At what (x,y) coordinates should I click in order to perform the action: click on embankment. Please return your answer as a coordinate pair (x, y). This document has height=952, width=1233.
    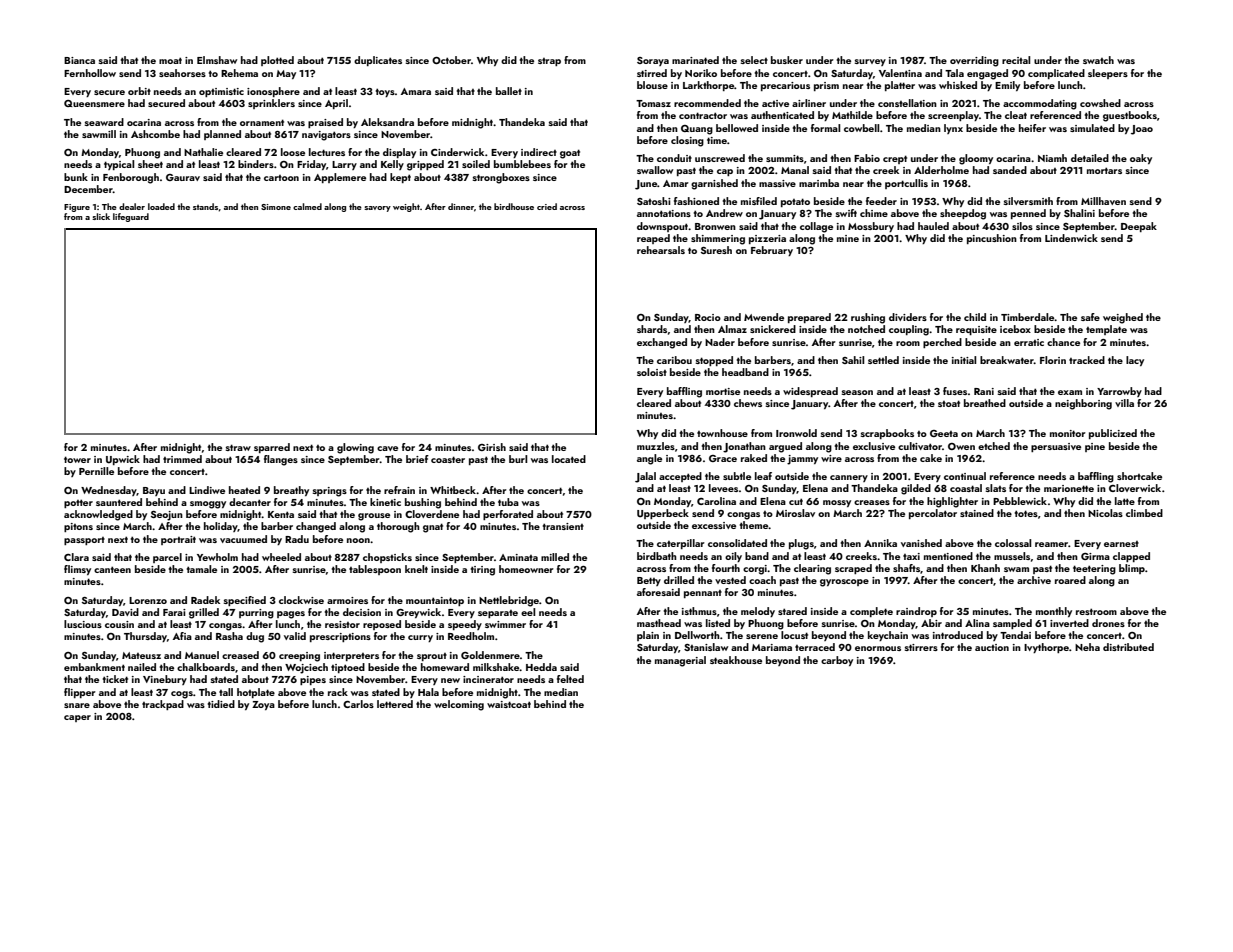
    Looking at the image, I should click on (94, 667).
